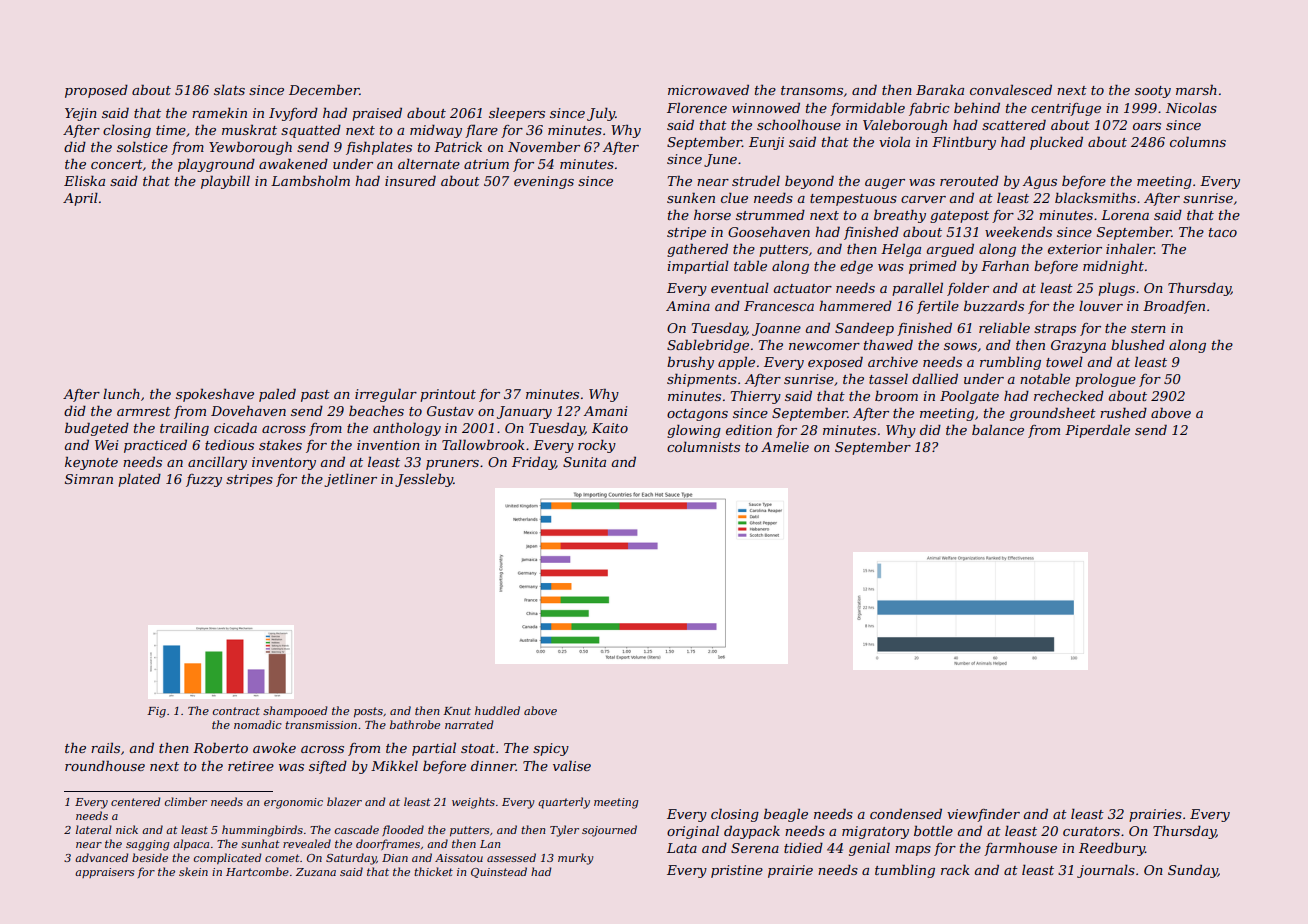 Image resolution: width=1308 pixels, height=924 pixels. I want to click on plated, so click(139, 480).
